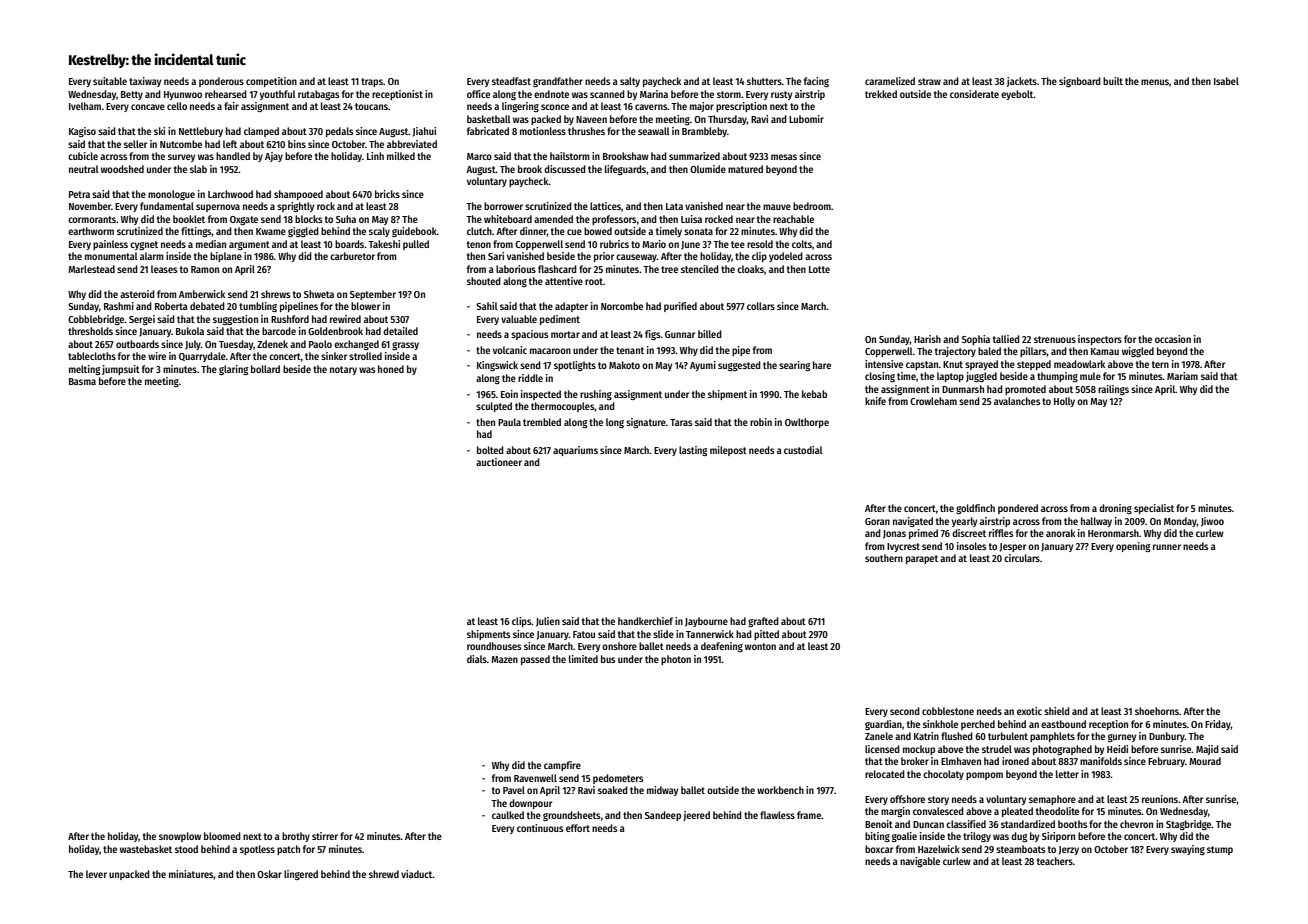  What do you see at coordinates (764, 81) in the screenshot?
I see `shutters` at bounding box center [764, 81].
